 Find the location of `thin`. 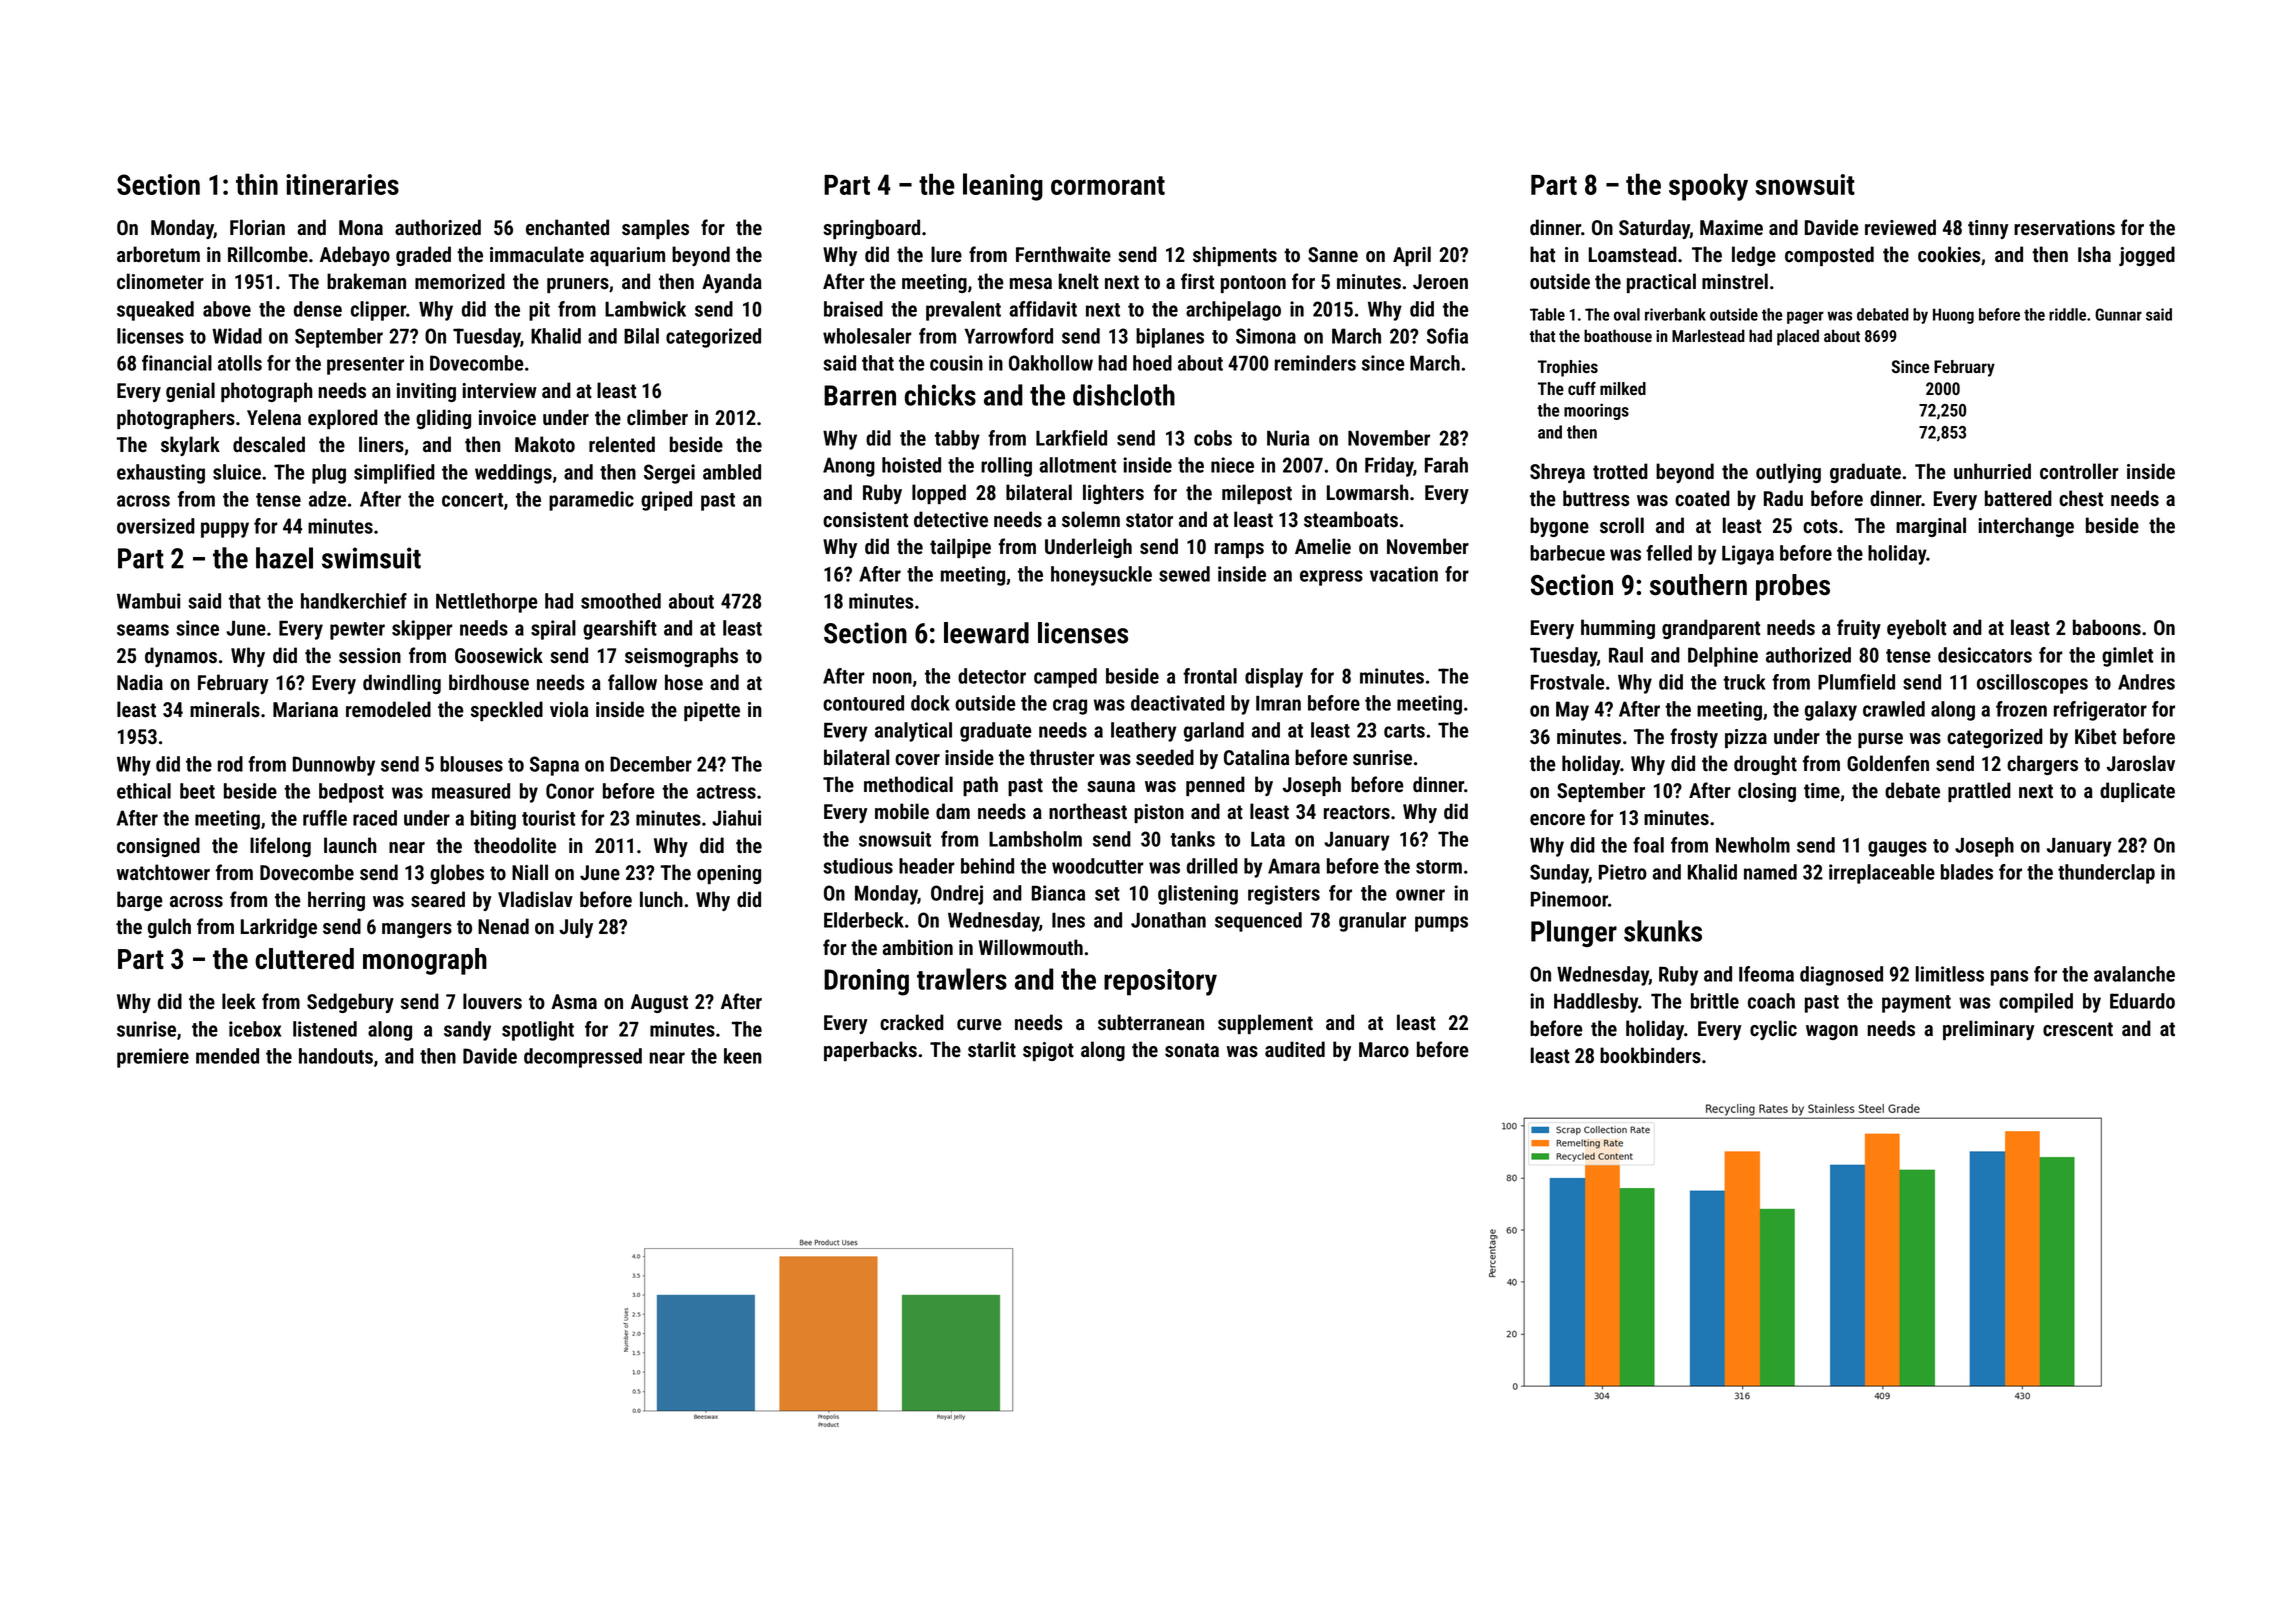

thin is located at coordinates (257, 184).
